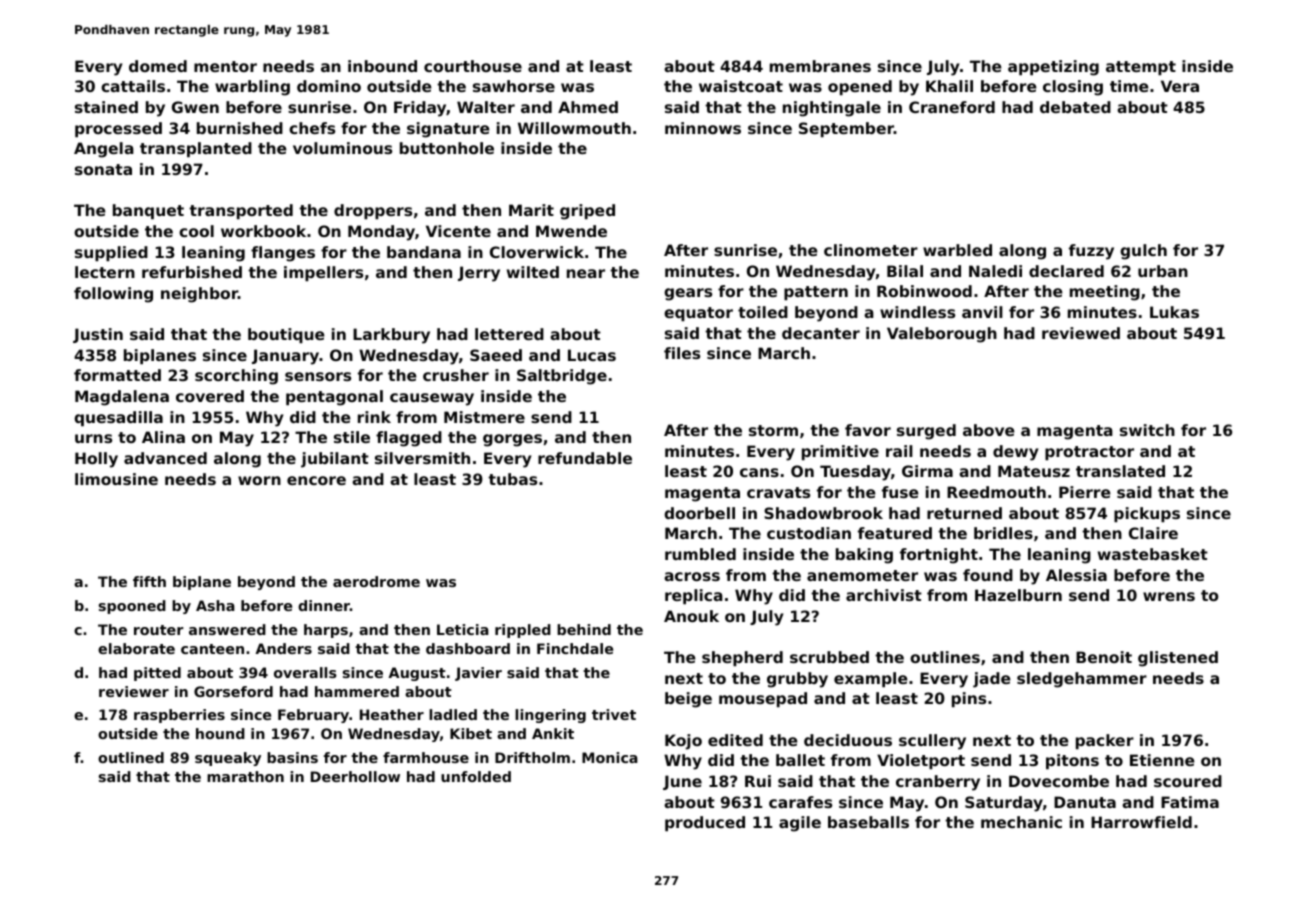  Describe the element at coordinates (1141, 68) in the screenshot. I see `attempt` at that location.
